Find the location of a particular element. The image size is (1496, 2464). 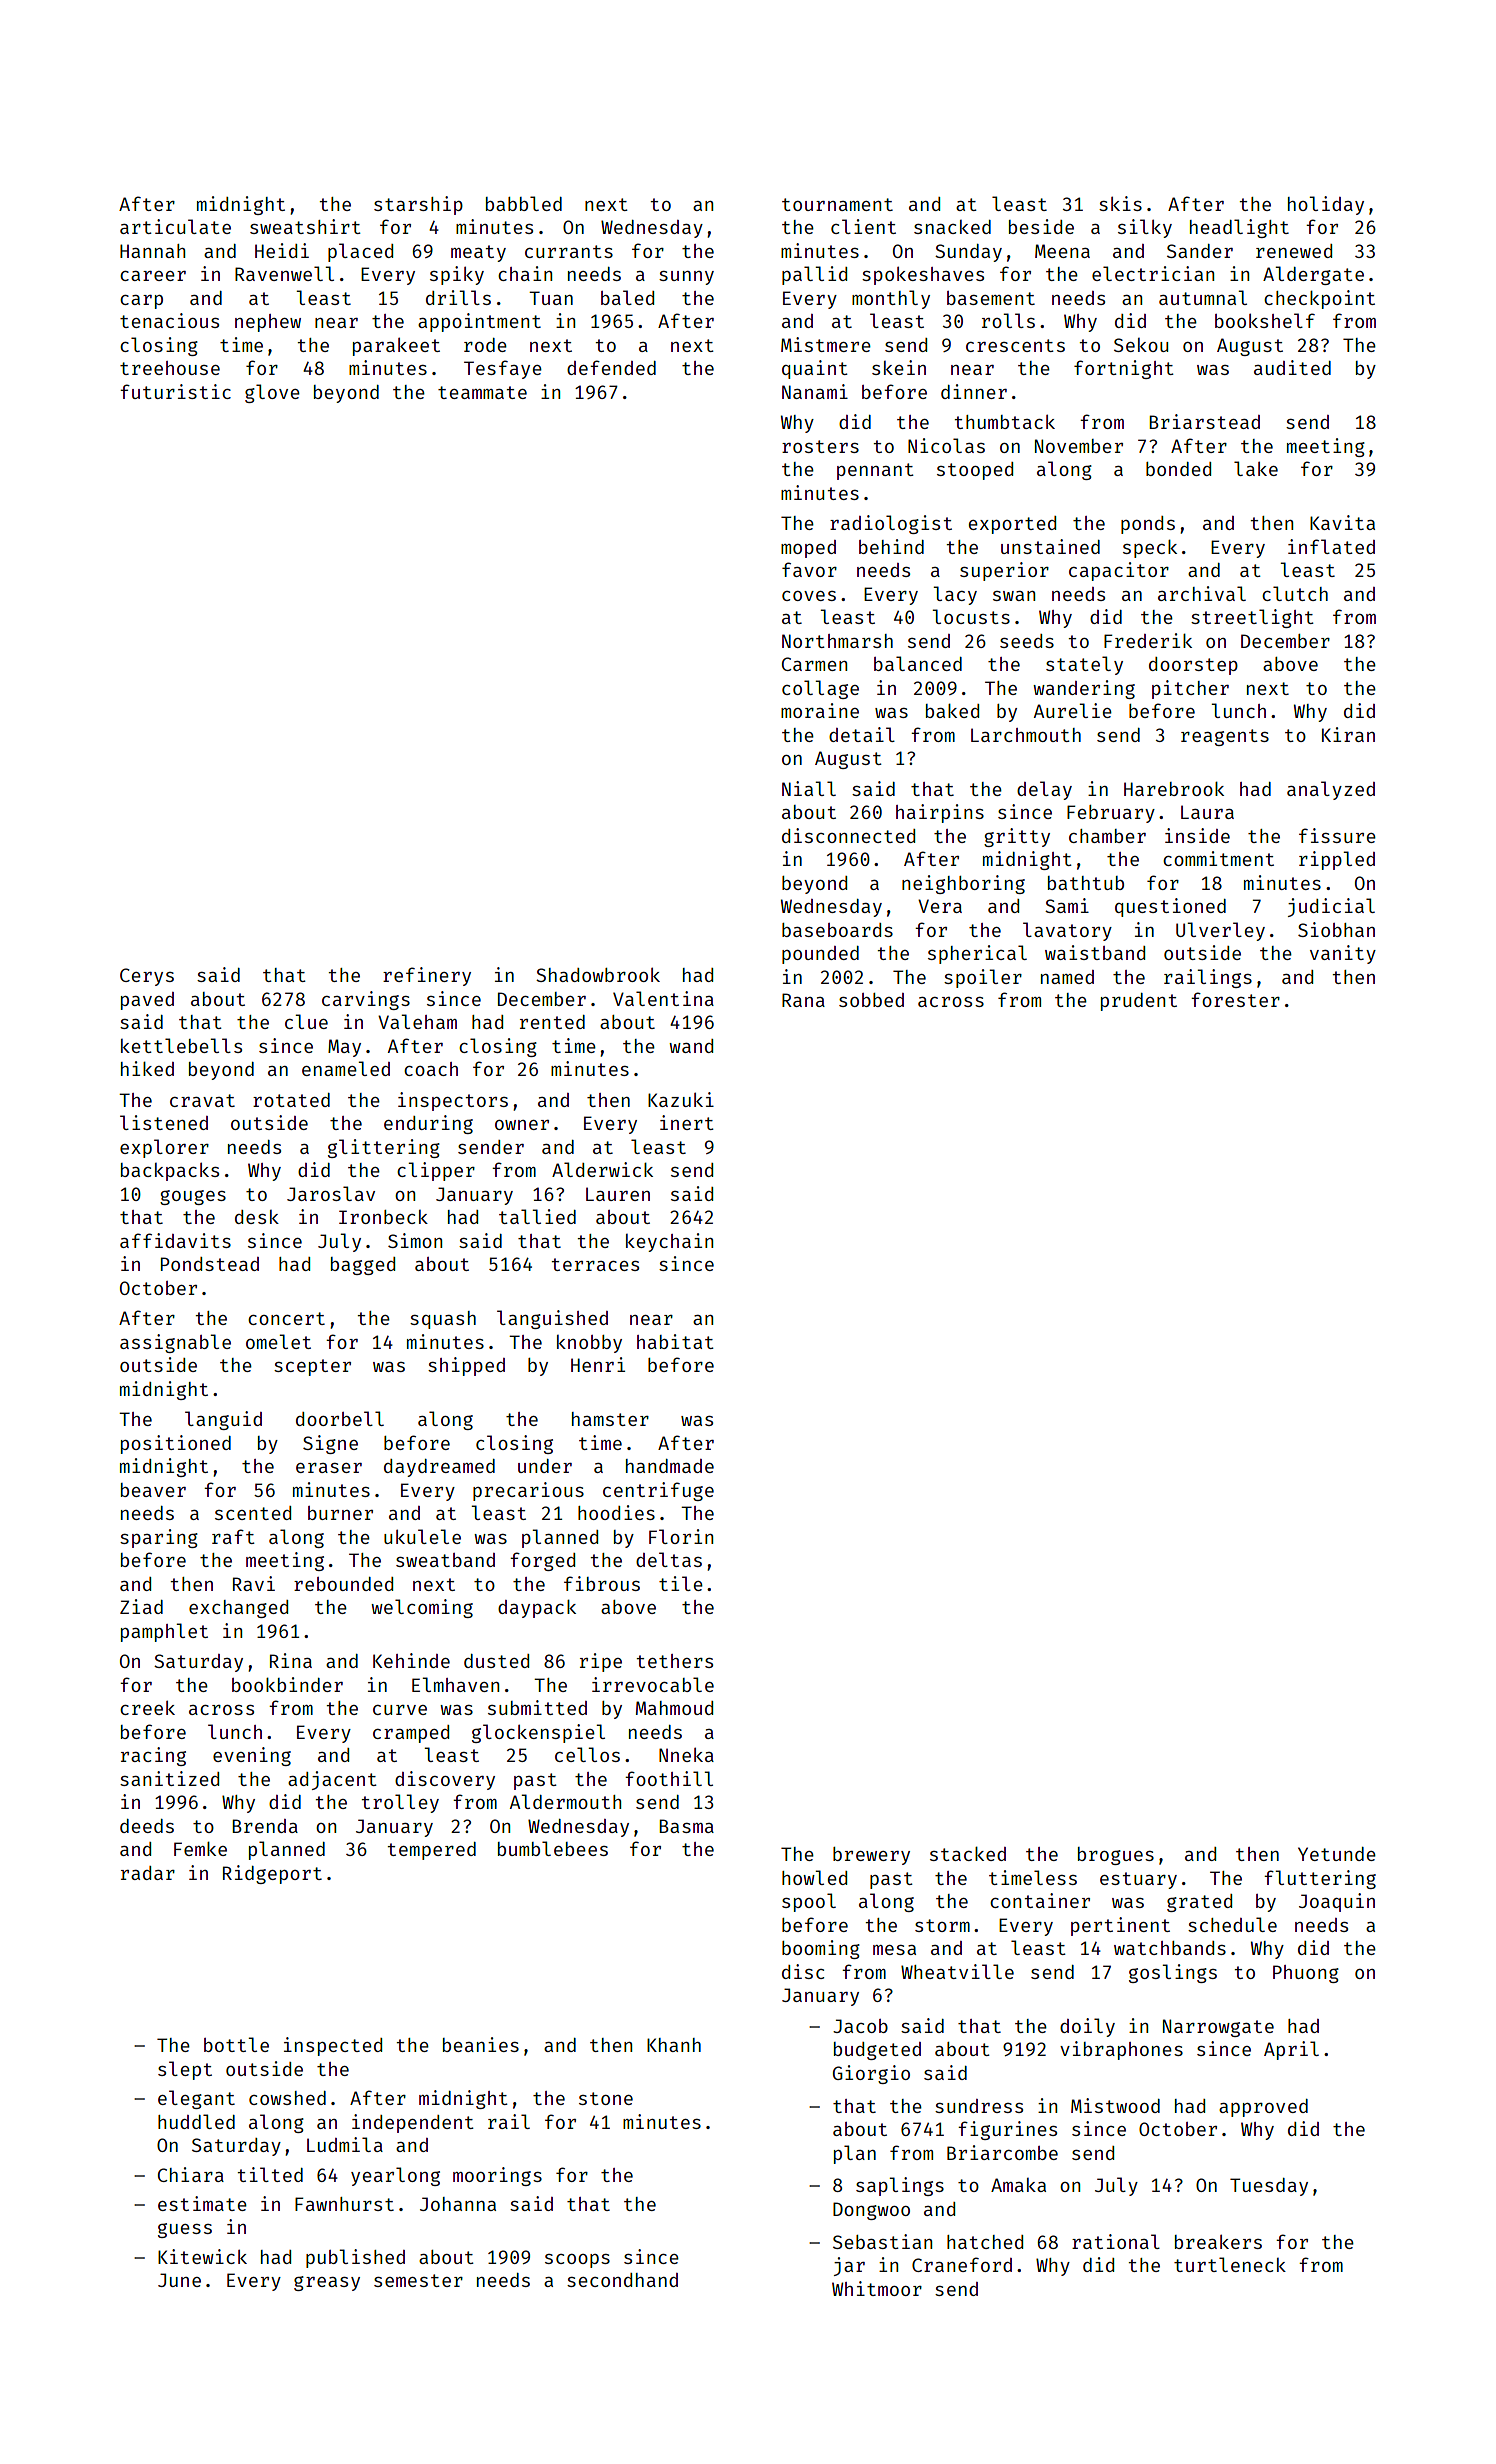

positioned is located at coordinates (176, 1444).
